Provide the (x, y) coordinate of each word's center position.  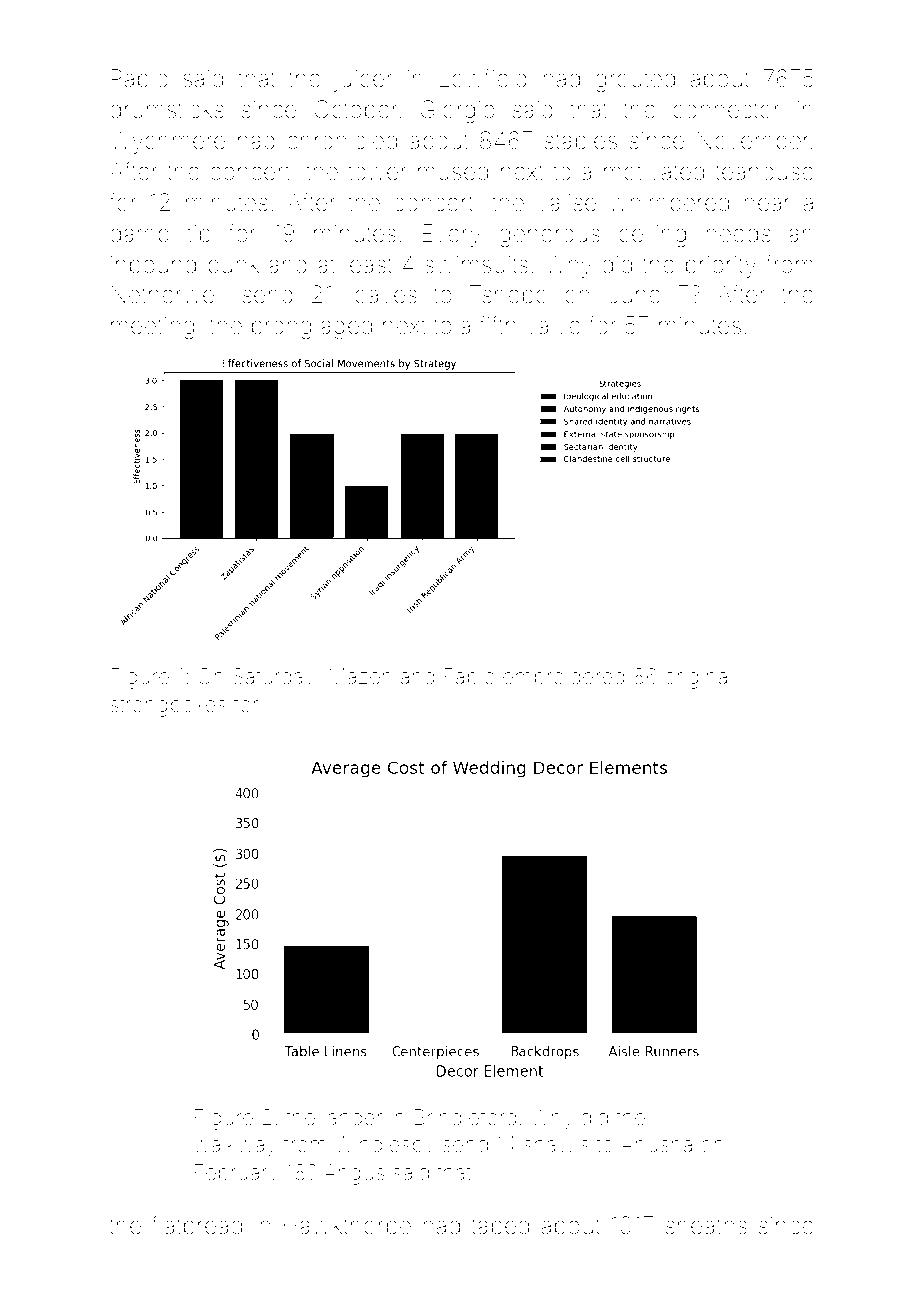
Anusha (656, 1144)
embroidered (564, 676)
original (698, 678)
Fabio (469, 676)
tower (377, 172)
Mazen (360, 676)
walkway (235, 1146)
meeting (152, 328)
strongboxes (168, 706)
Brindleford (465, 1117)
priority (721, 267)
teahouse (764, 171)
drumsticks (167, 109)
